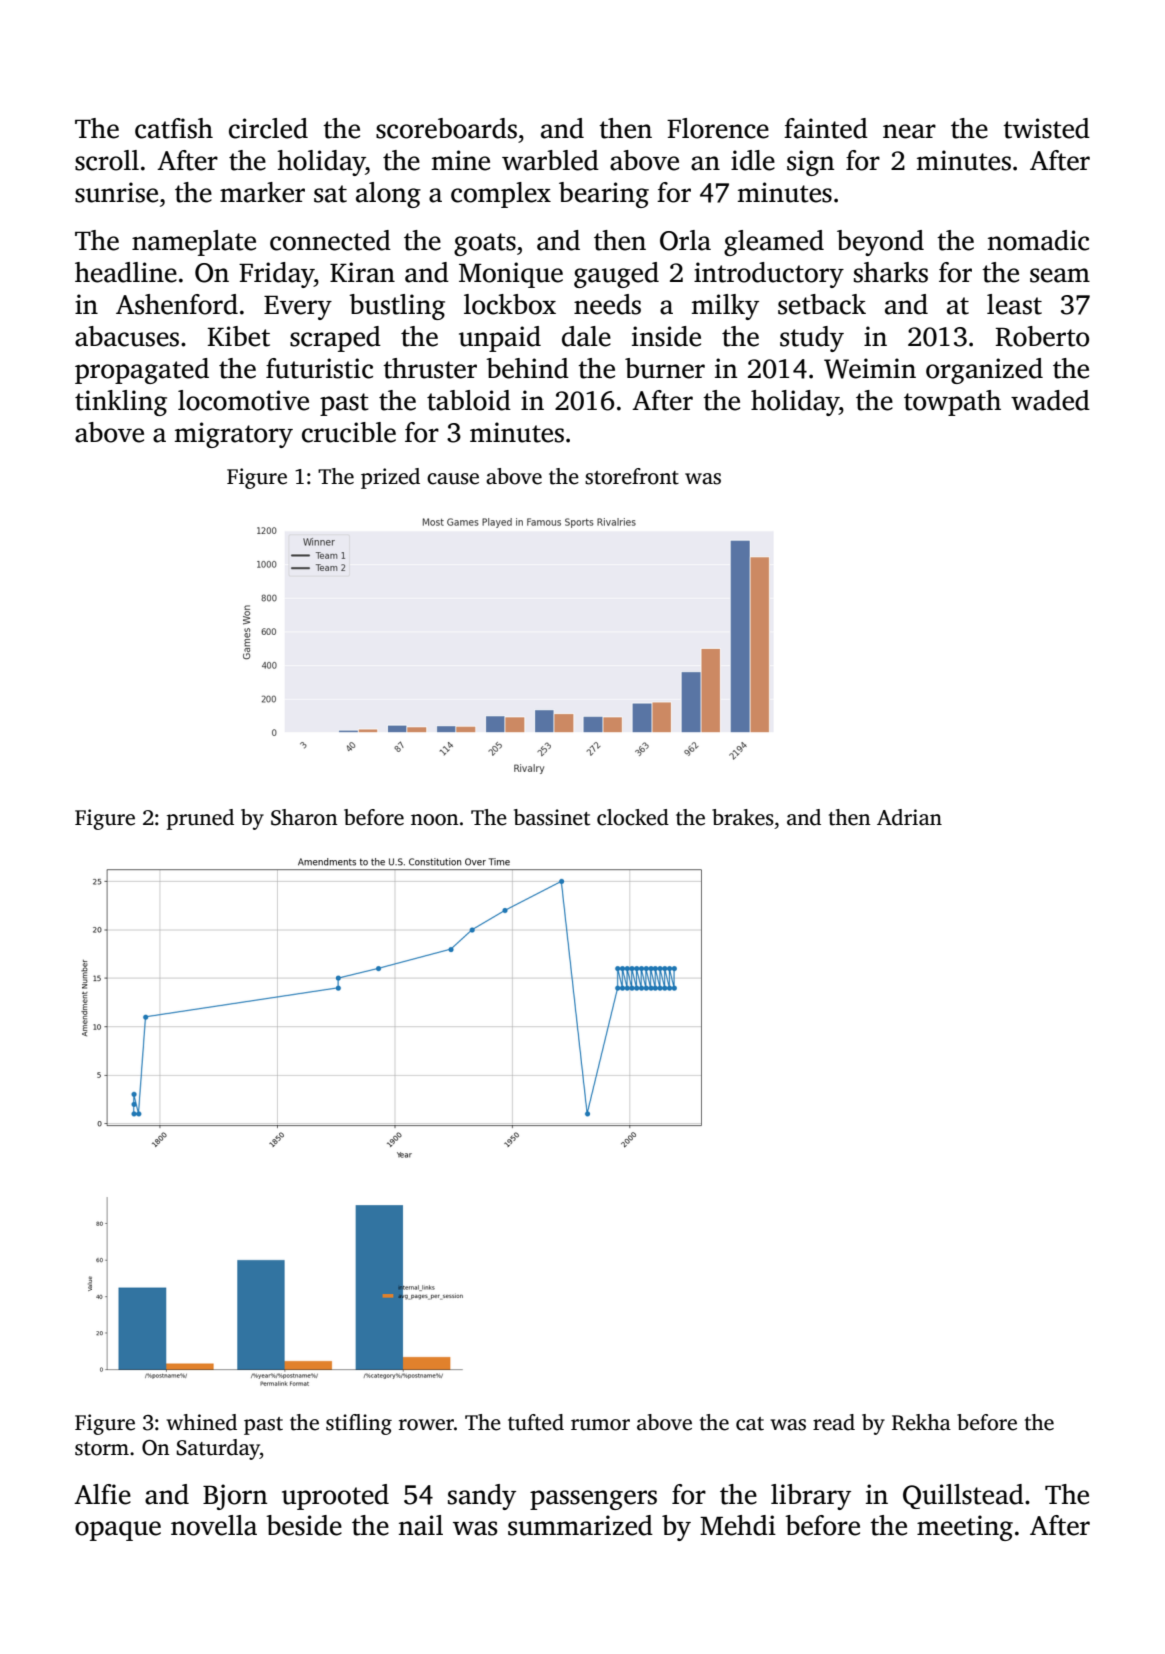 The height and width of the document is (1654, 1165). I want to click on storefront, so click(632, 476).
